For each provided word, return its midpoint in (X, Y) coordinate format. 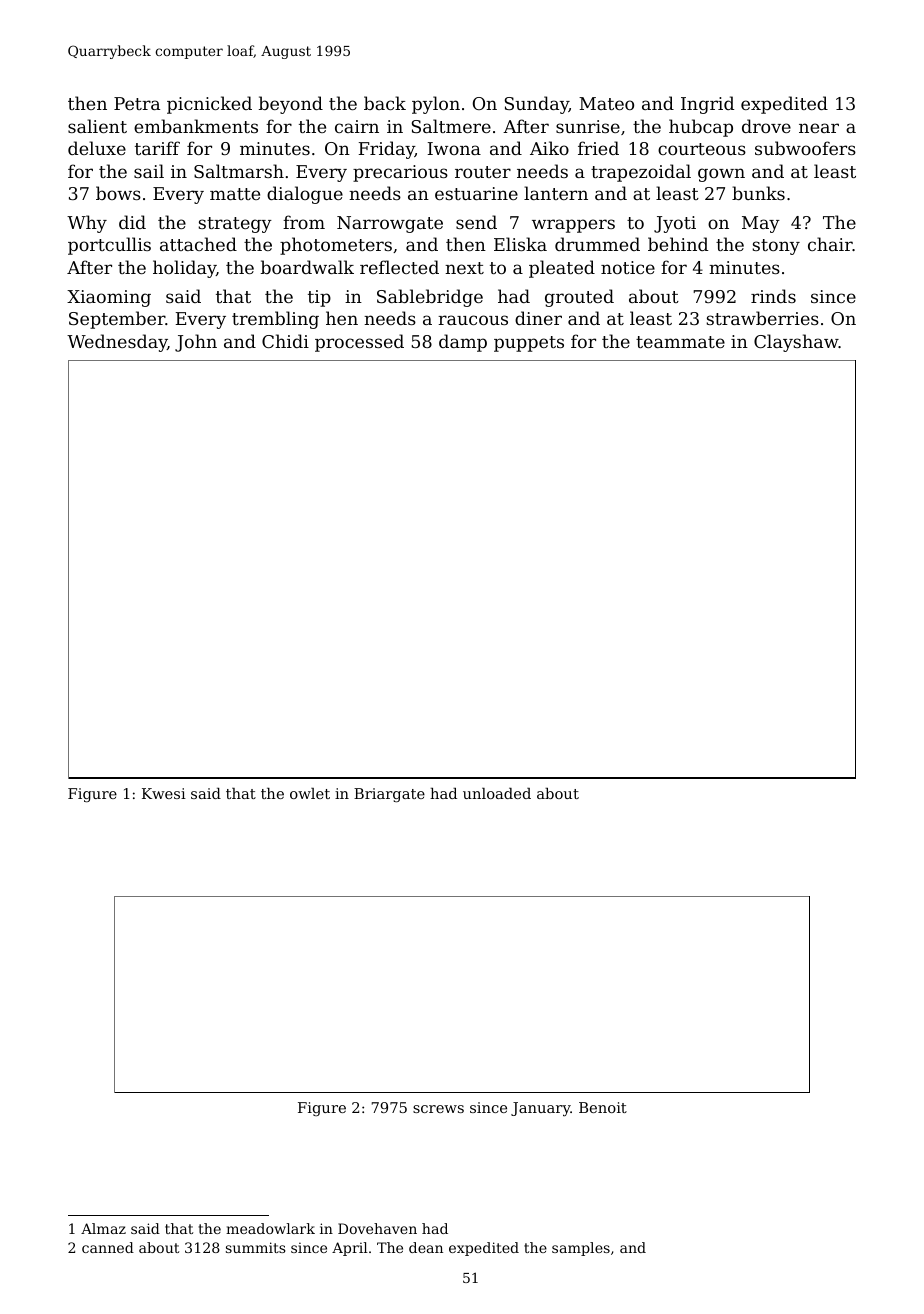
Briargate (389, 795)
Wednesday (117, 343)
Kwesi (164, 793)
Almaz (103, 1228)
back (385, 103)
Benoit (603, 1107)
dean (426, 1247)
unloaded (497, 793)
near (819, 128)
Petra (137, 103)
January (541, 1109)
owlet (310, 793)
